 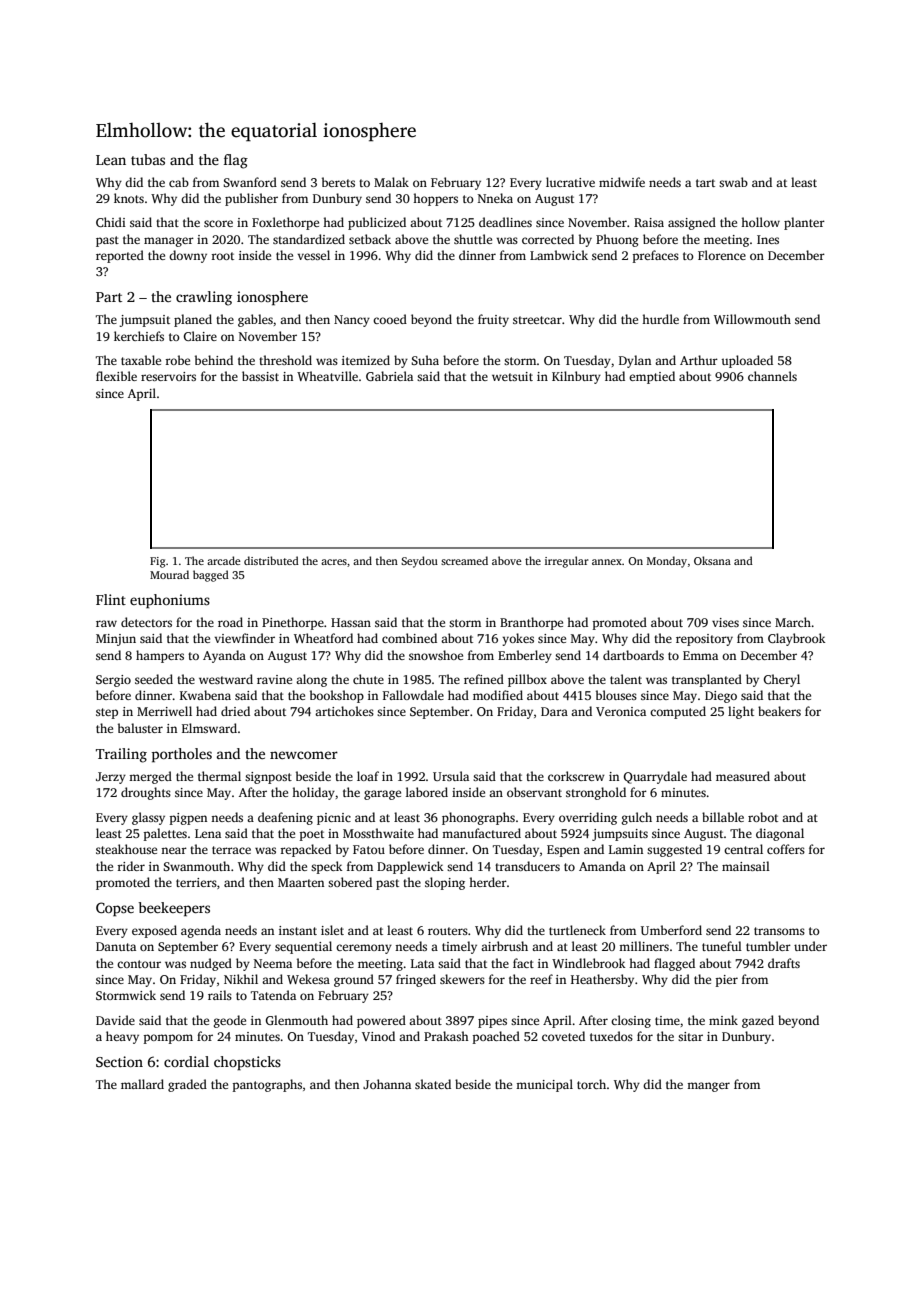 I want to click on cab, so click(x=179, y=182).
